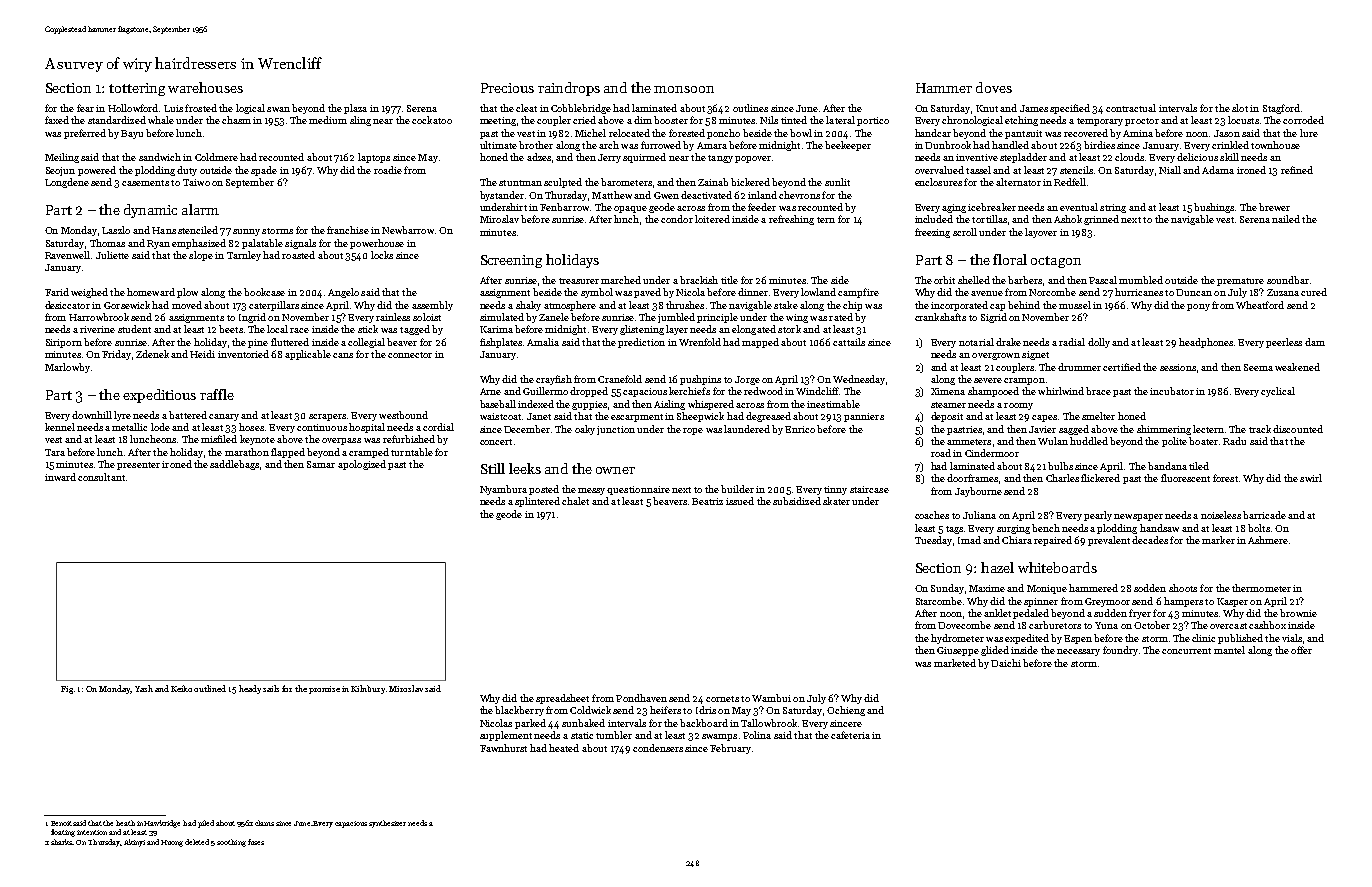  What do you see at coordinates (162, 824) in the document?
I see `Hawkridge` at bounding box center [162, 824].
